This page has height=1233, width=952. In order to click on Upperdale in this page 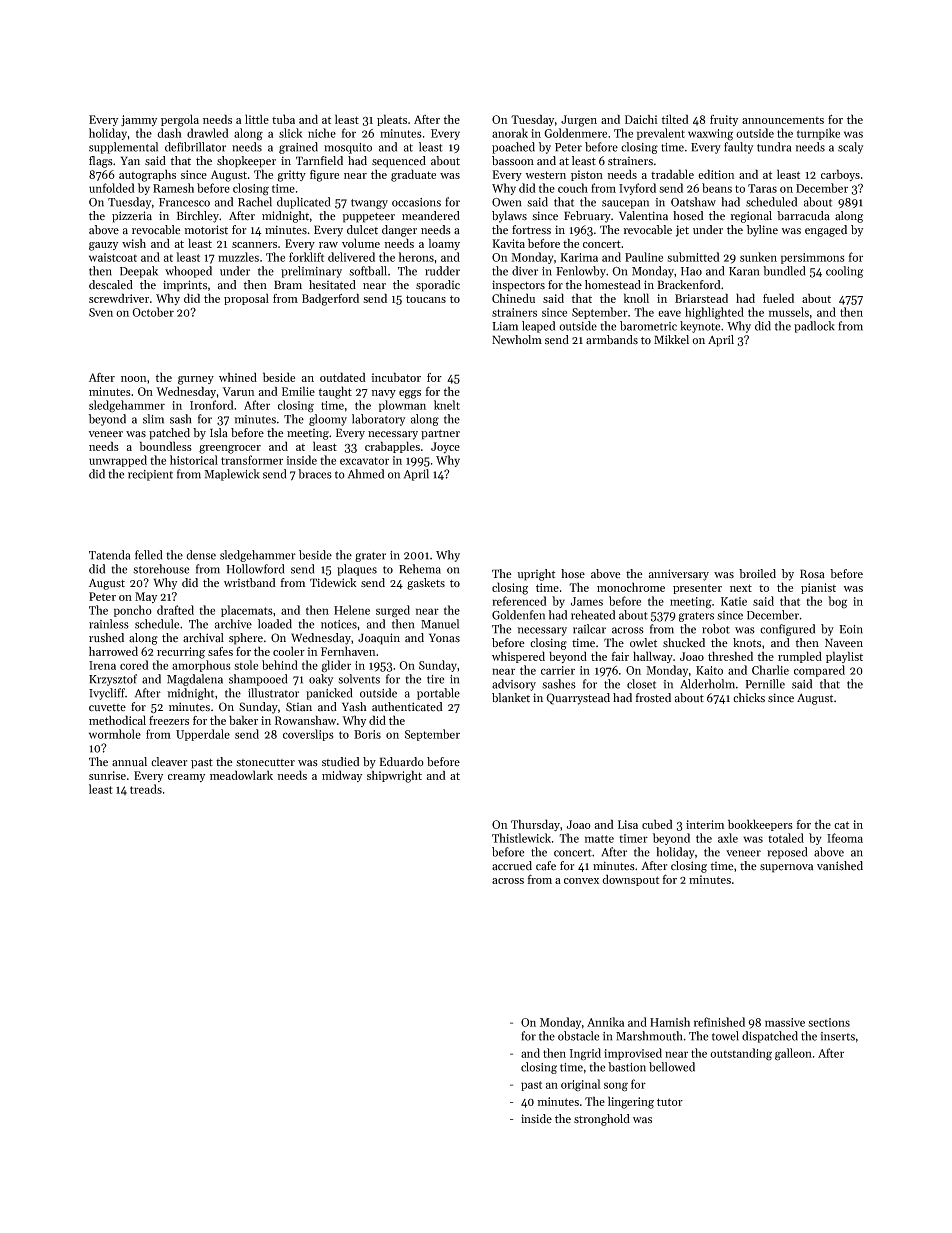, I will do `click(203, 735)`.
